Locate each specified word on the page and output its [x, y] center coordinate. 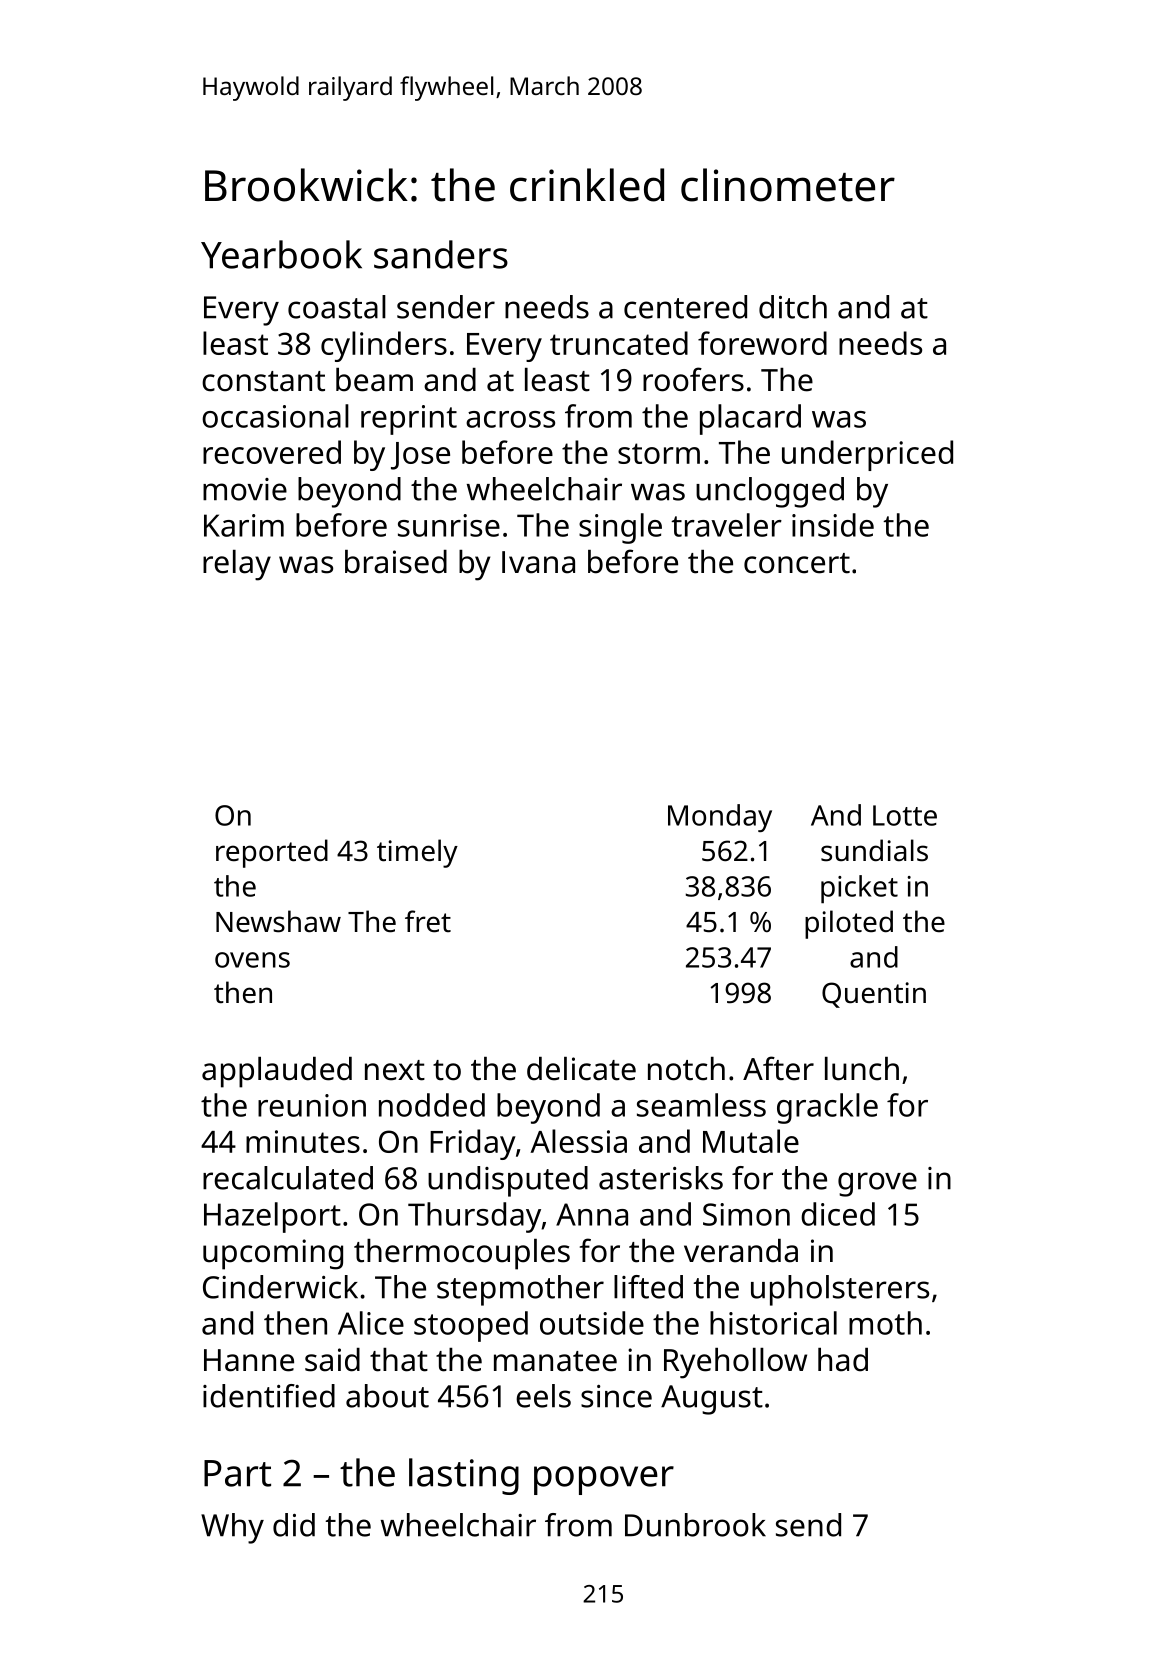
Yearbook [281, 254]
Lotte [905, 815]
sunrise [449, 525]
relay [237, 565]
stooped [471, 1326]
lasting [464, 1476]
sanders [441, 254]
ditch [793, 307]
